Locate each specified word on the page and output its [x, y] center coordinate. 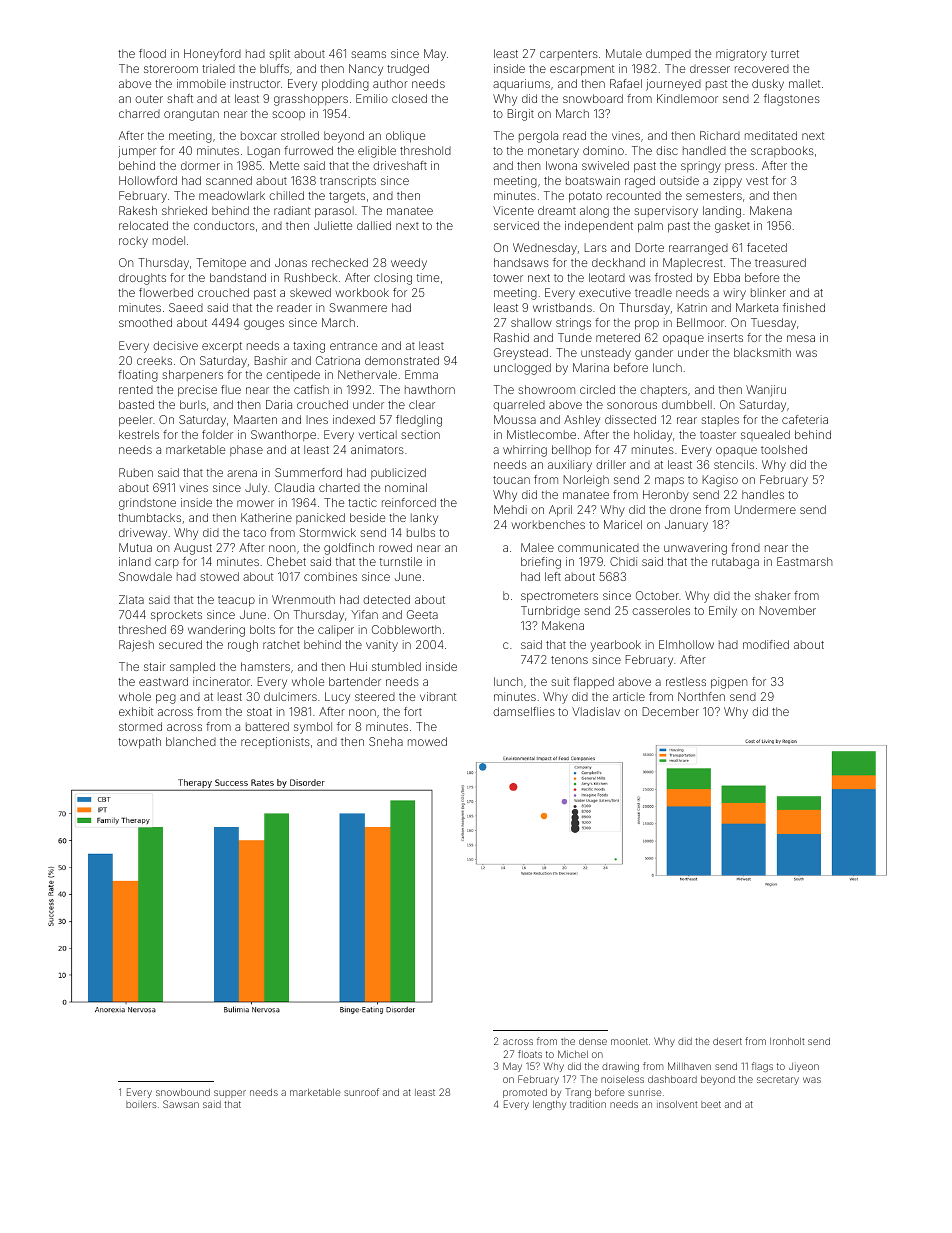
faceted [767, 247]
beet [711, 1104]
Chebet [286, 561]
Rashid [511, 337]
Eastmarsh [804, 561]
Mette [284, 165]
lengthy [549, 1105]
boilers [141, 1104]
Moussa [515, 419]
